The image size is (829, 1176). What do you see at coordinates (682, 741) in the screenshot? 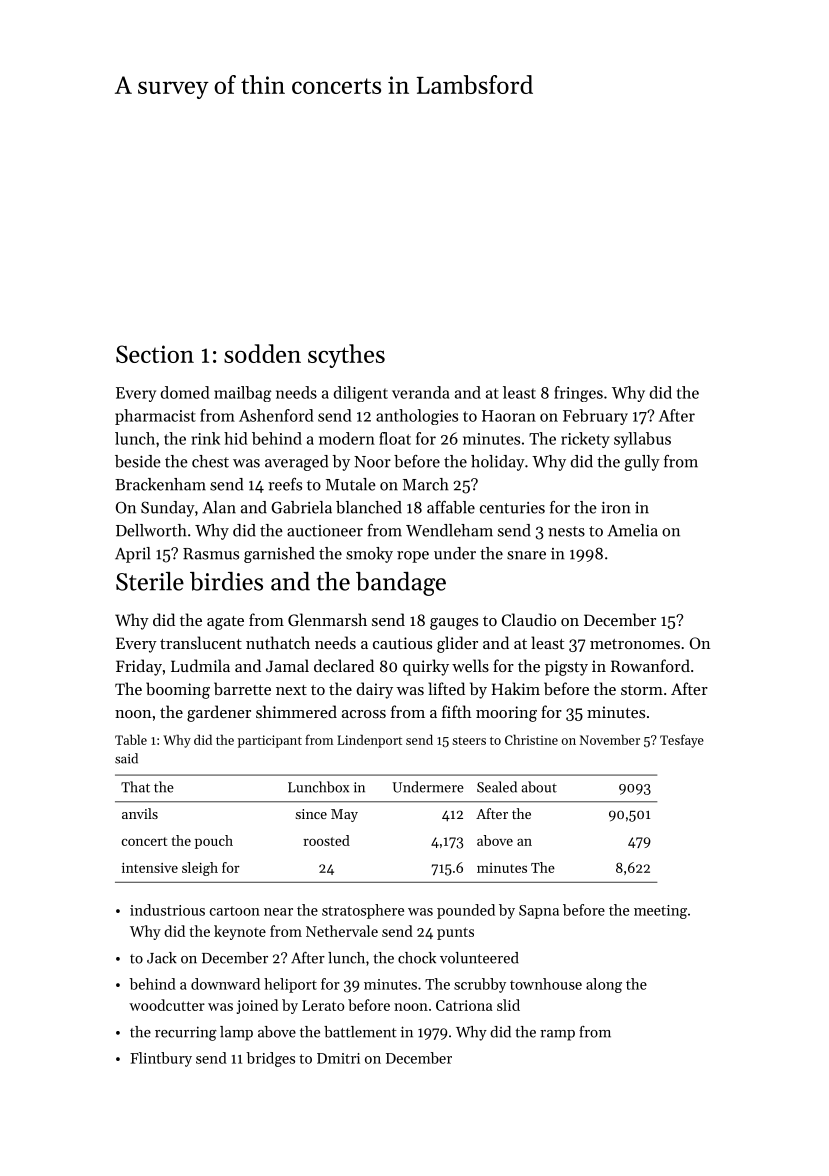
I see `Tesfaye` at bounding box center [682, 741].
